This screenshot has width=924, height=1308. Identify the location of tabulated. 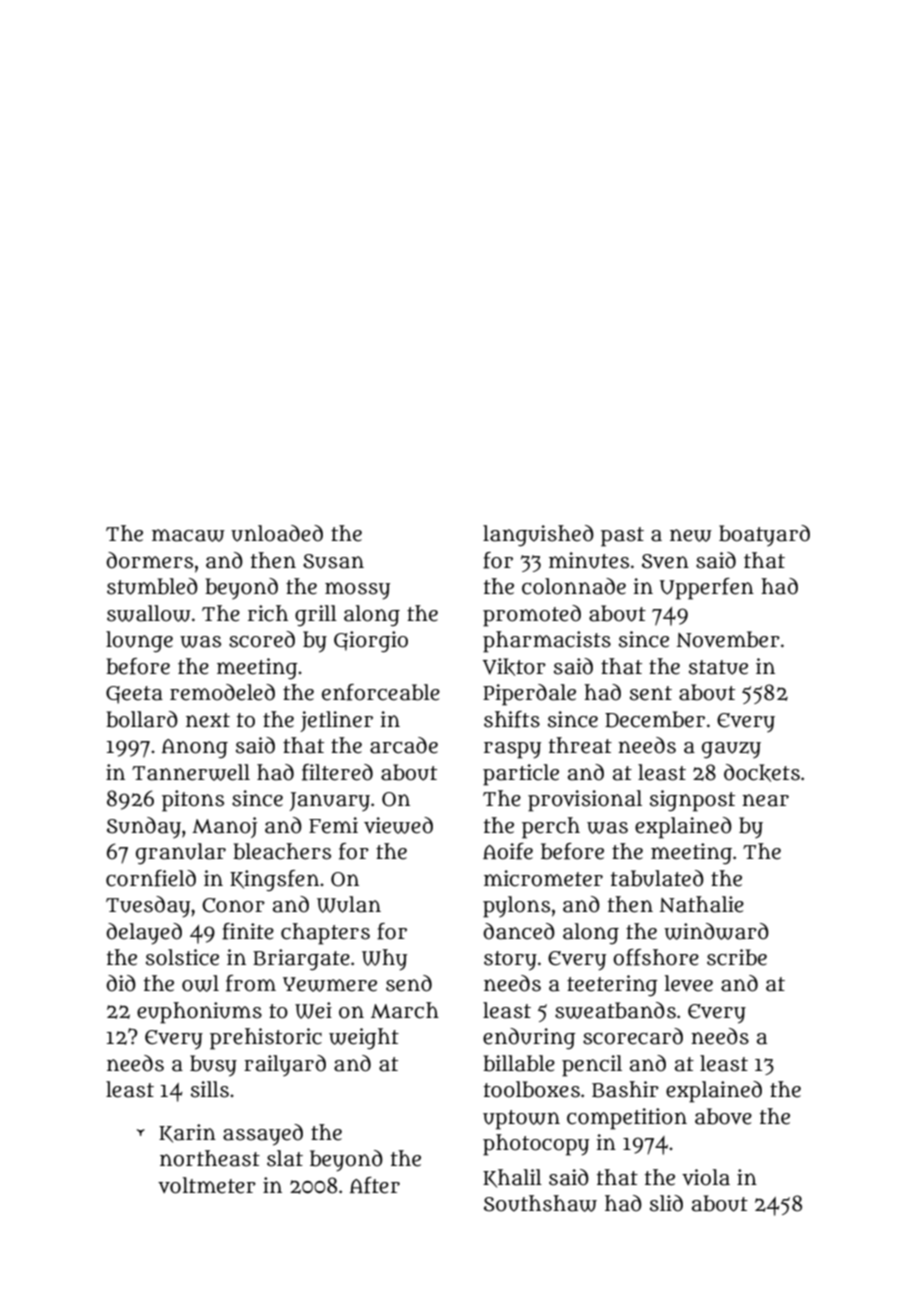
(657, 878).
